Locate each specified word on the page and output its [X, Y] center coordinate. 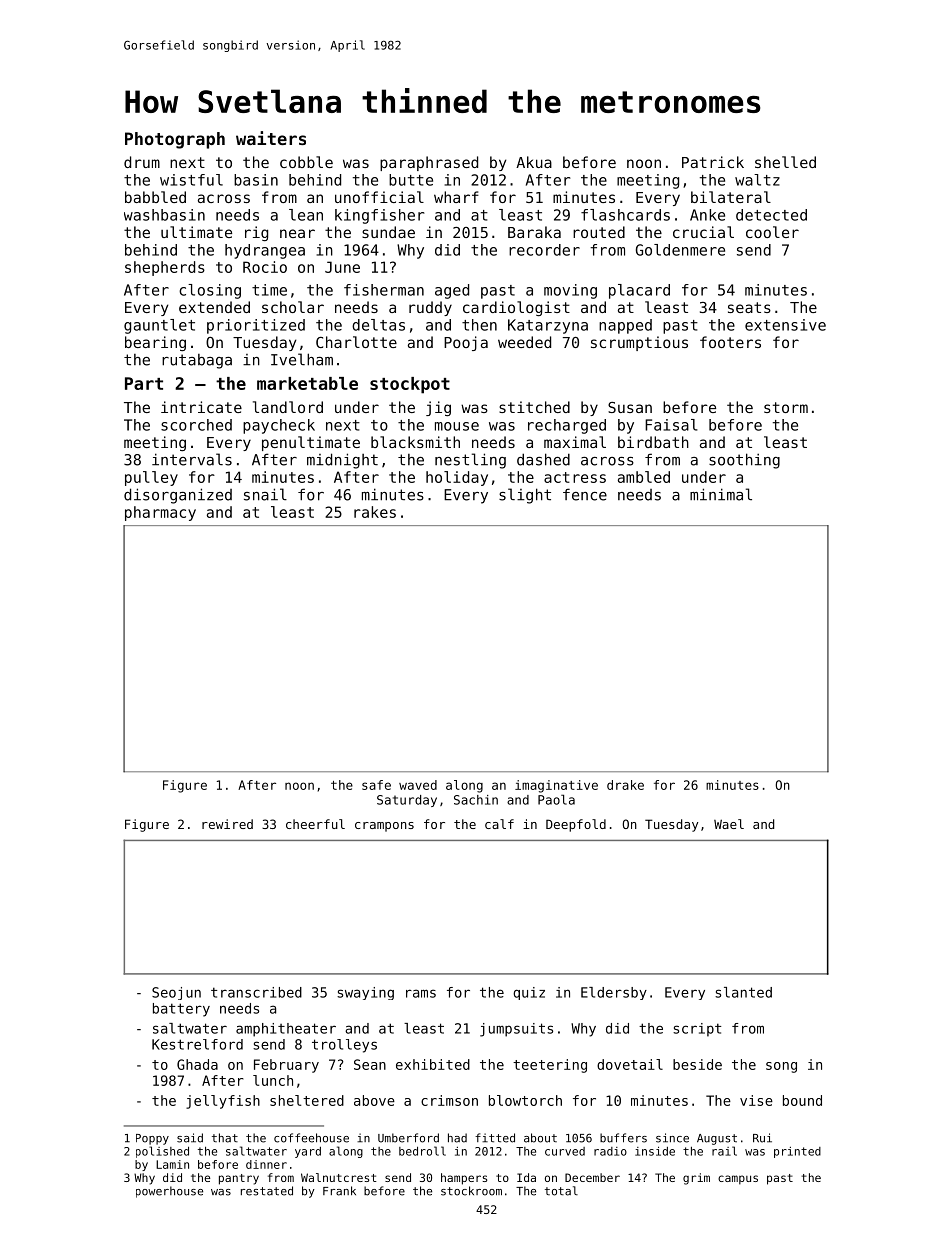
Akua [534, 162]
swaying [365, 993]
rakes [375, 512]
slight [525, 496]
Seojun [176, 993]
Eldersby [614, 993]
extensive [785, 325]
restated [267, 1191]
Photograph [175, 140]
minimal [721, 494]
